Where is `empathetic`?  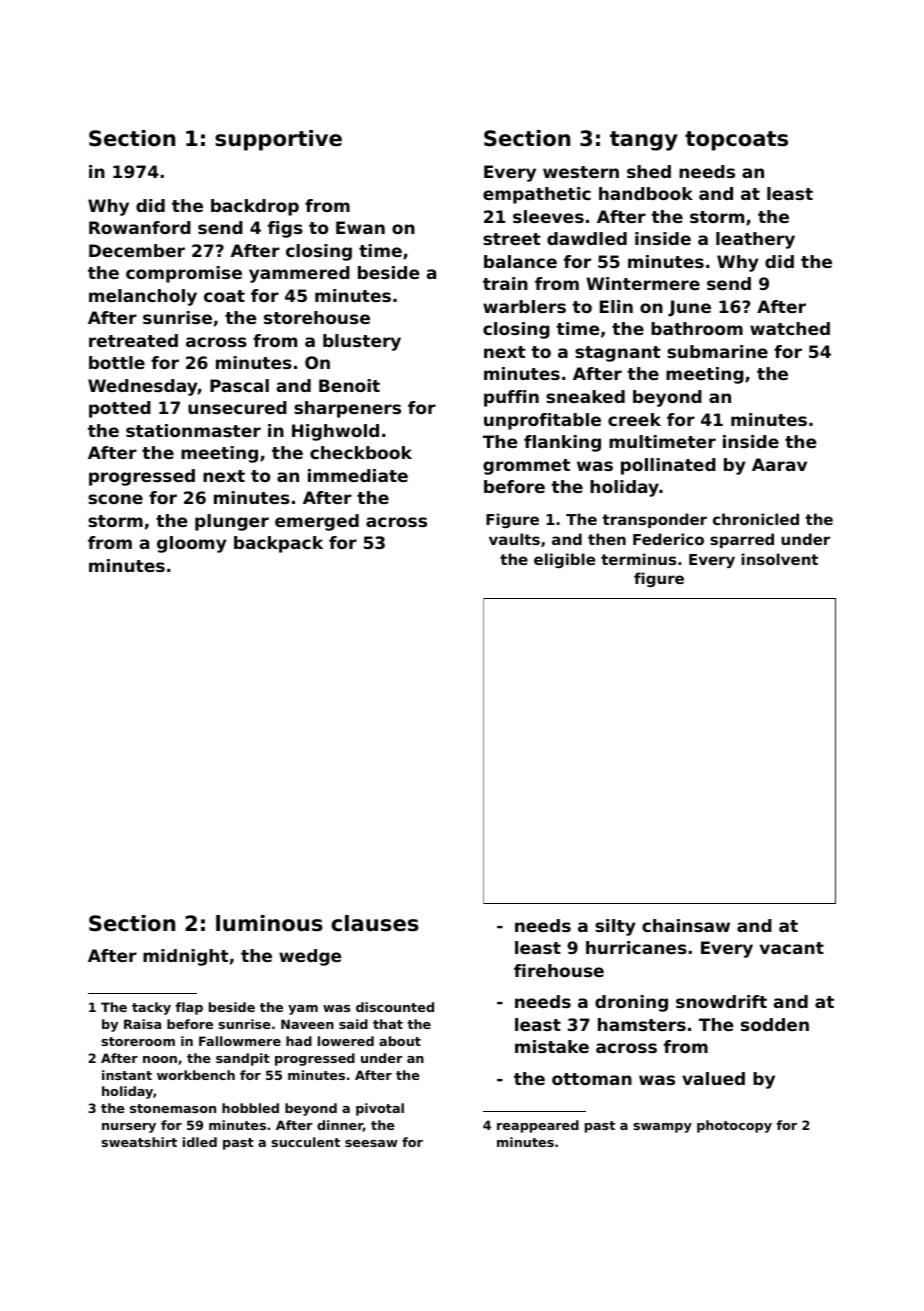 empathetic is located at coordinates (537, 195).
